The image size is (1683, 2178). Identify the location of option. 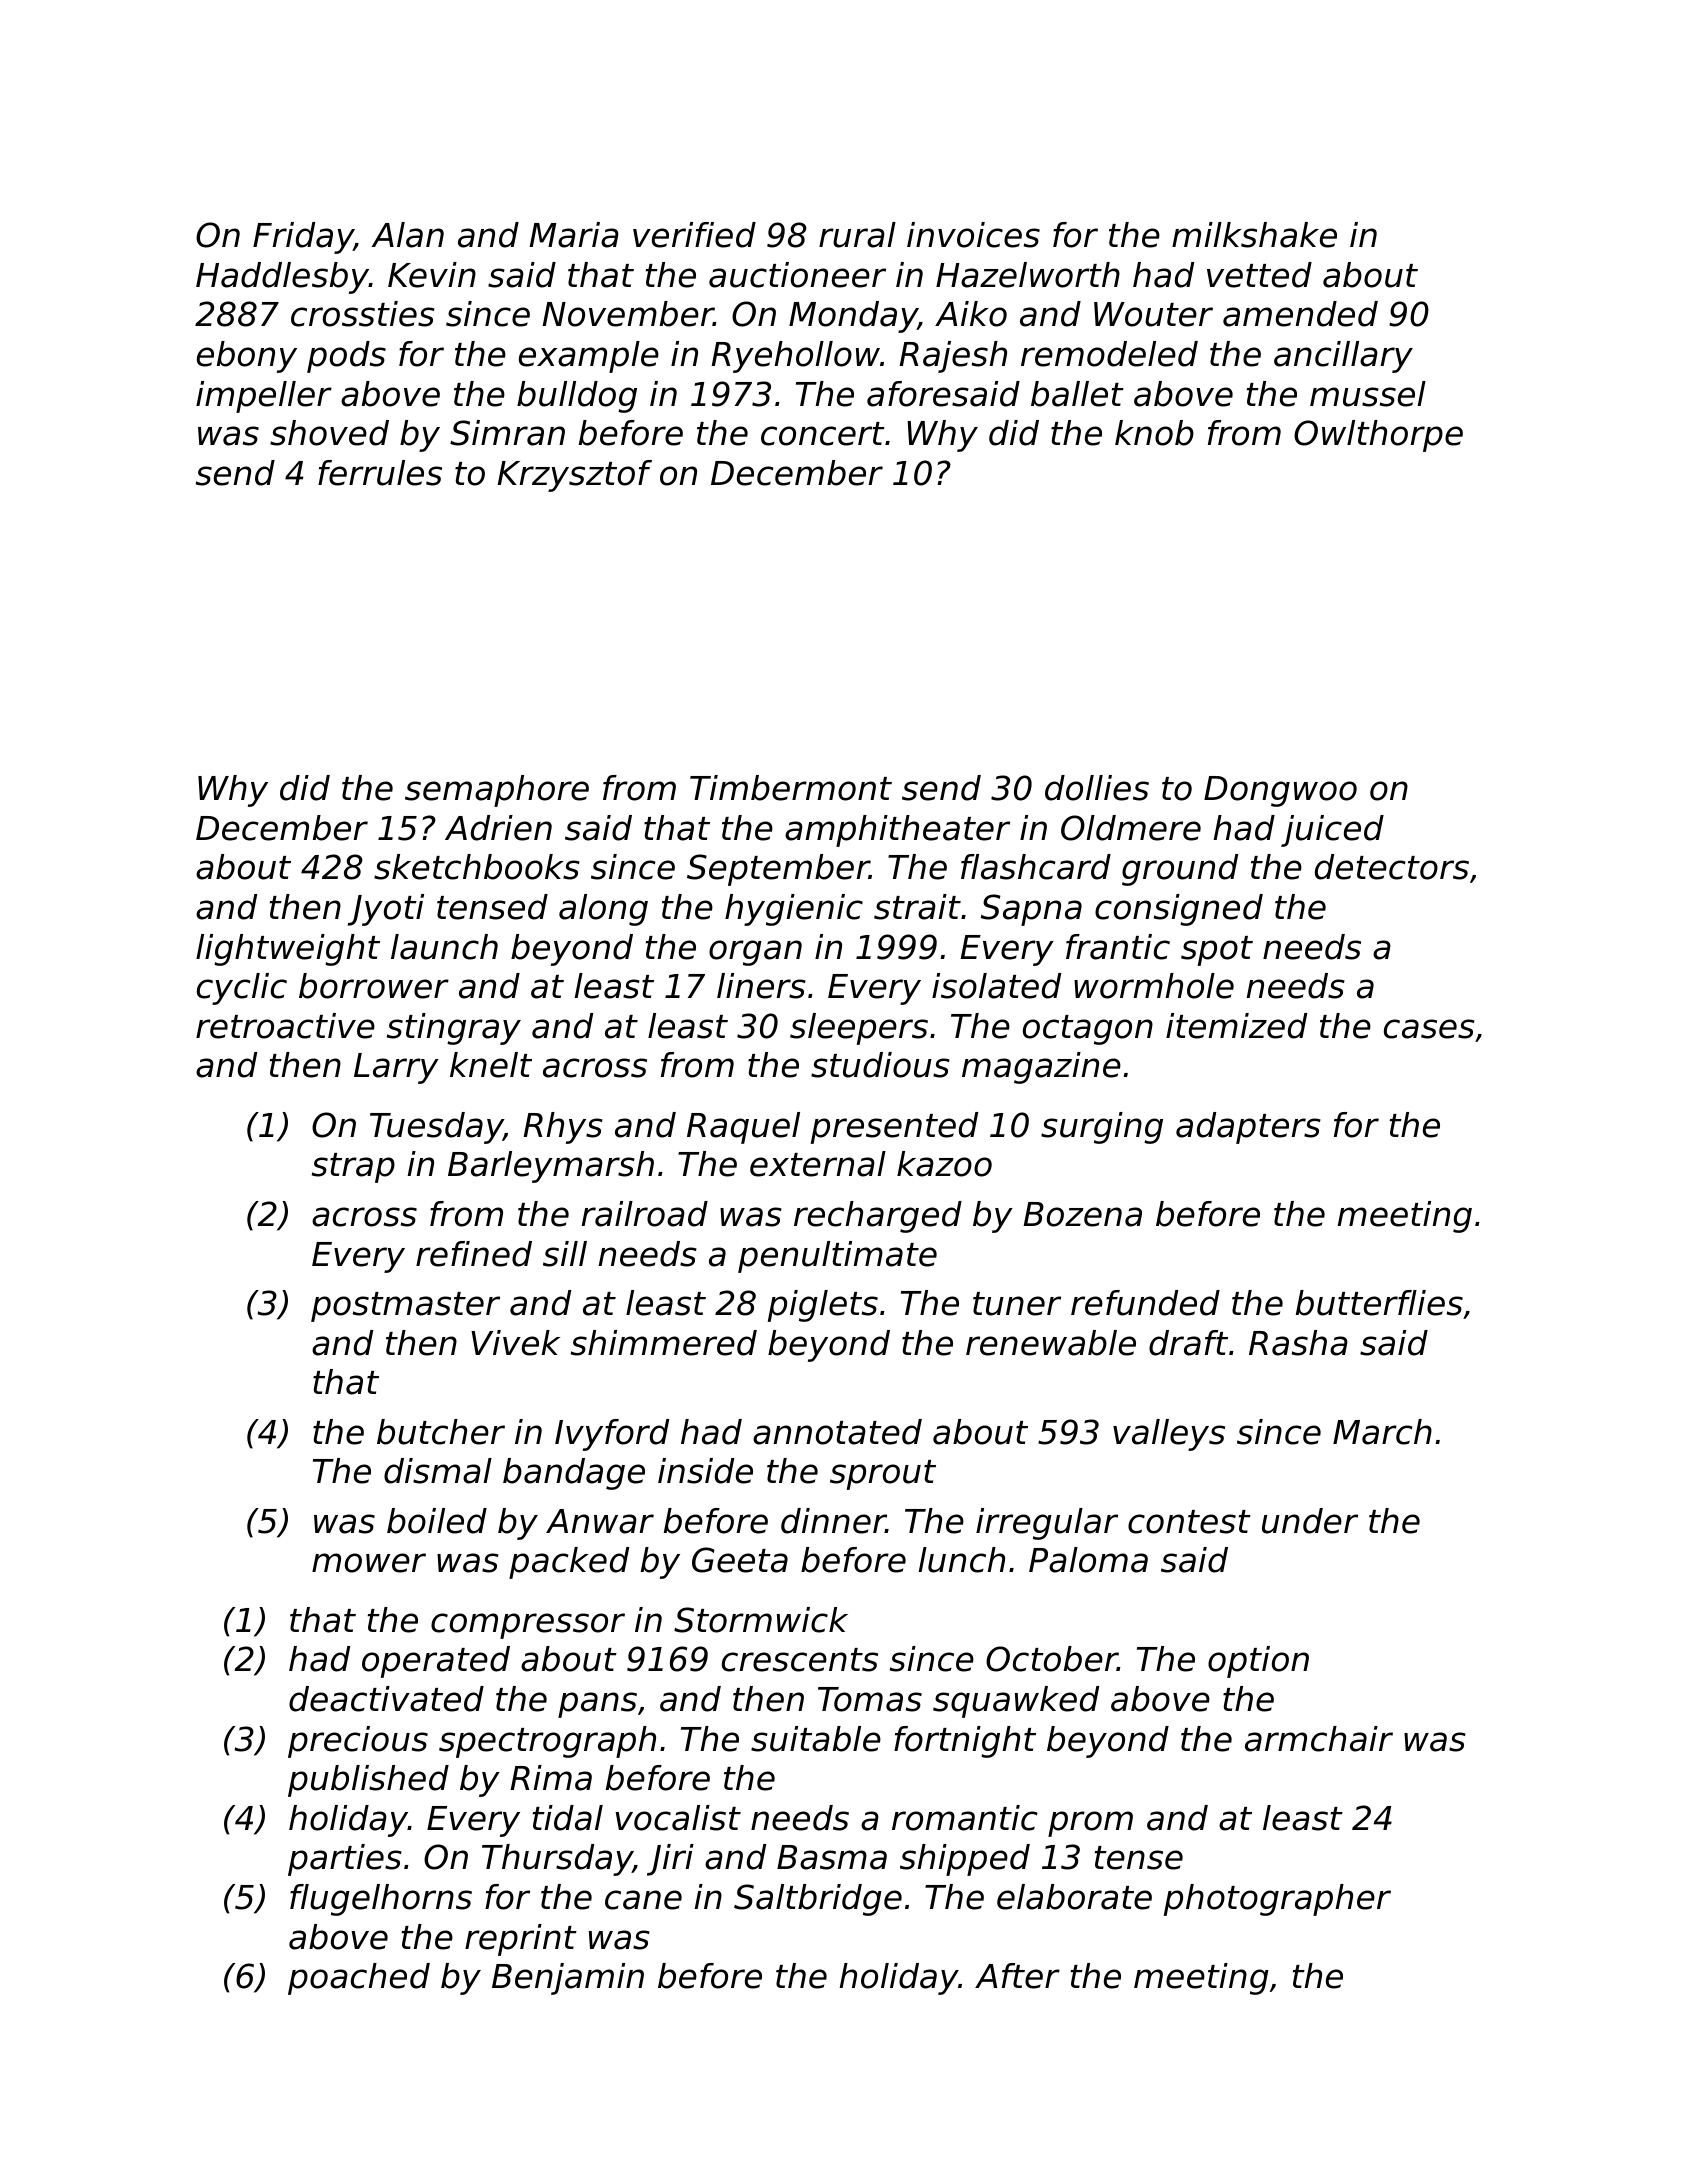
(1258, 1662).
